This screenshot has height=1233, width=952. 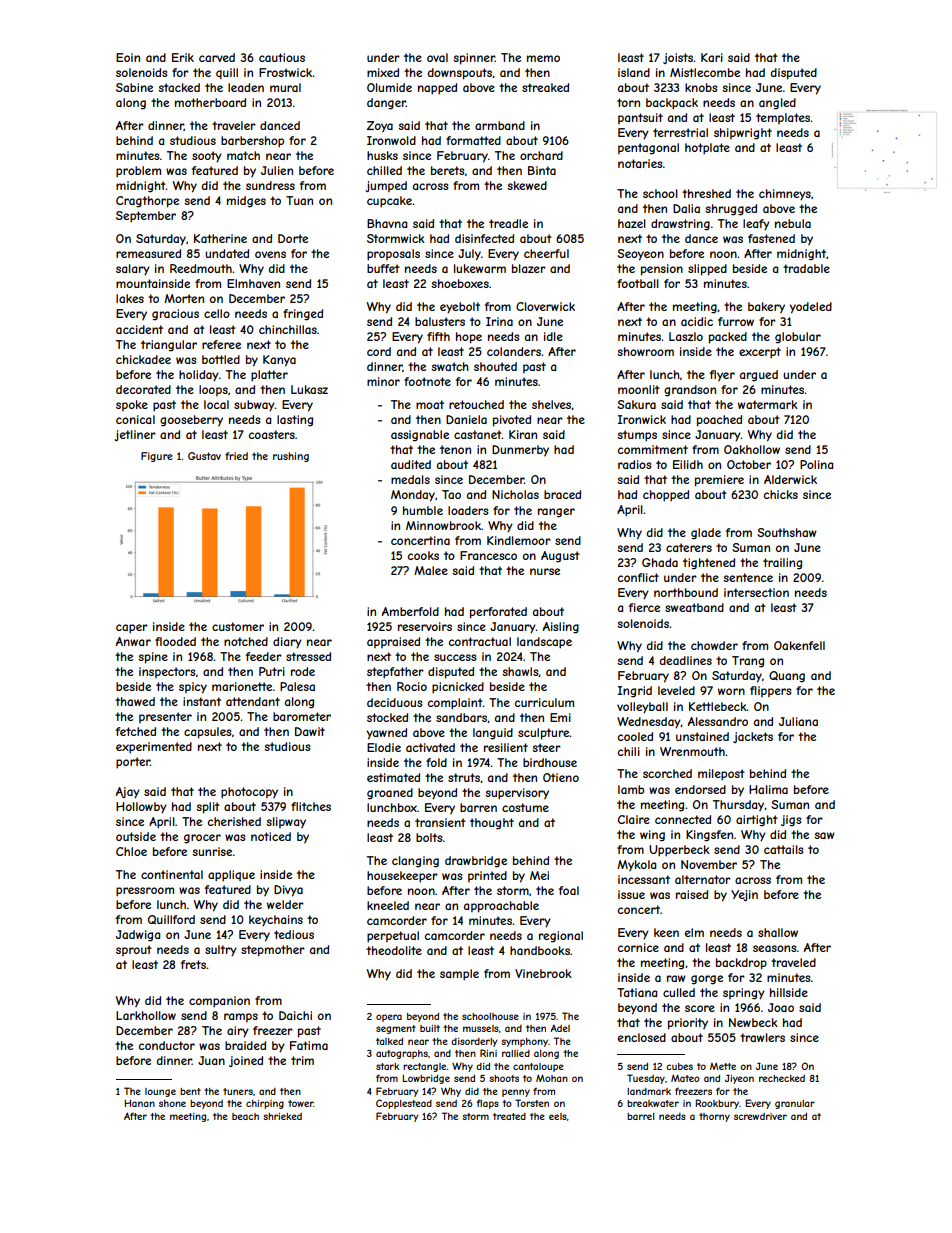 I want to click on Vinebrook, so click(x=543, y=973).
